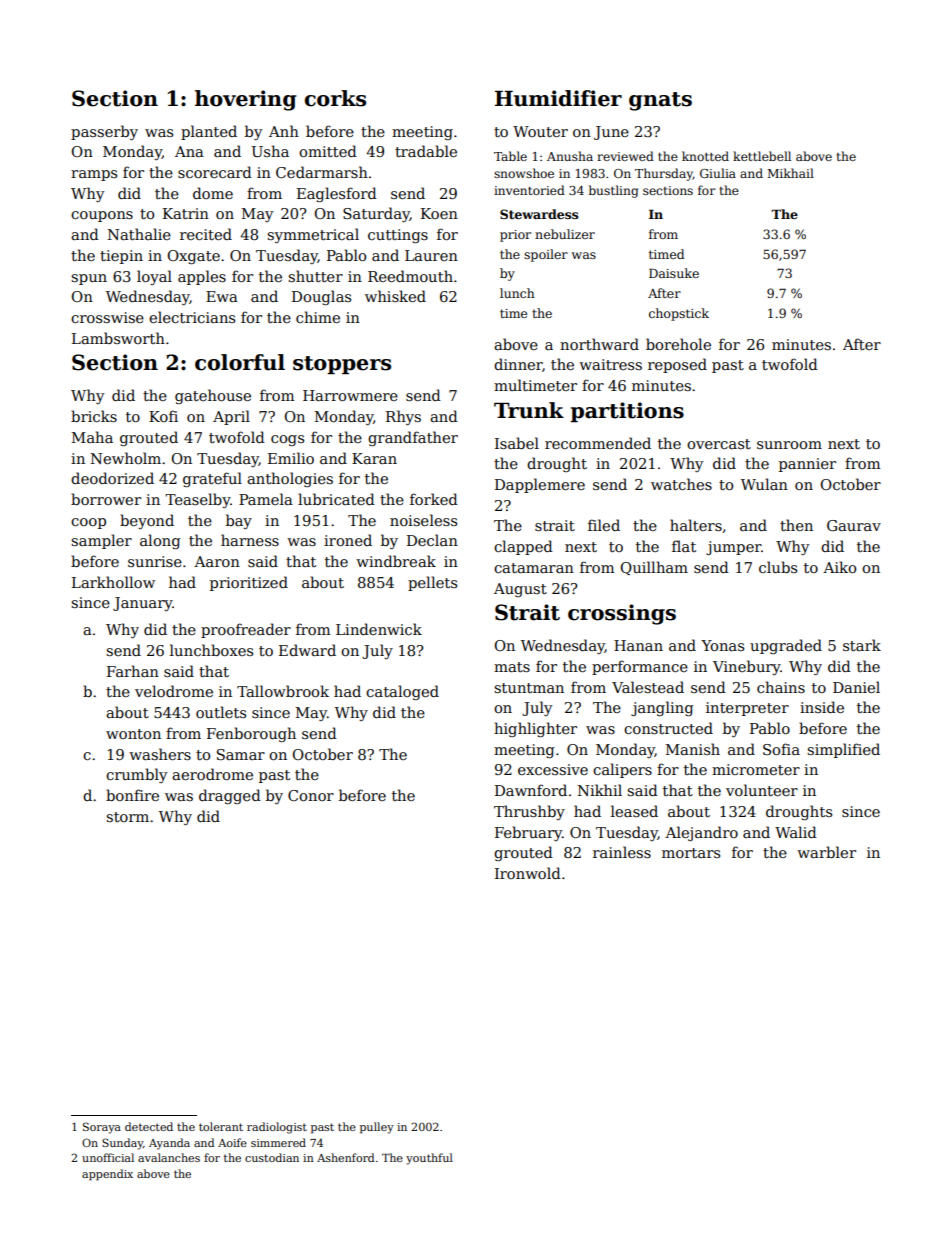 Image resolution: width=952 pixels, height=1233 pixels. Describe the element at coordinates (426, 151) in the image. I see `tradable` at that location.
